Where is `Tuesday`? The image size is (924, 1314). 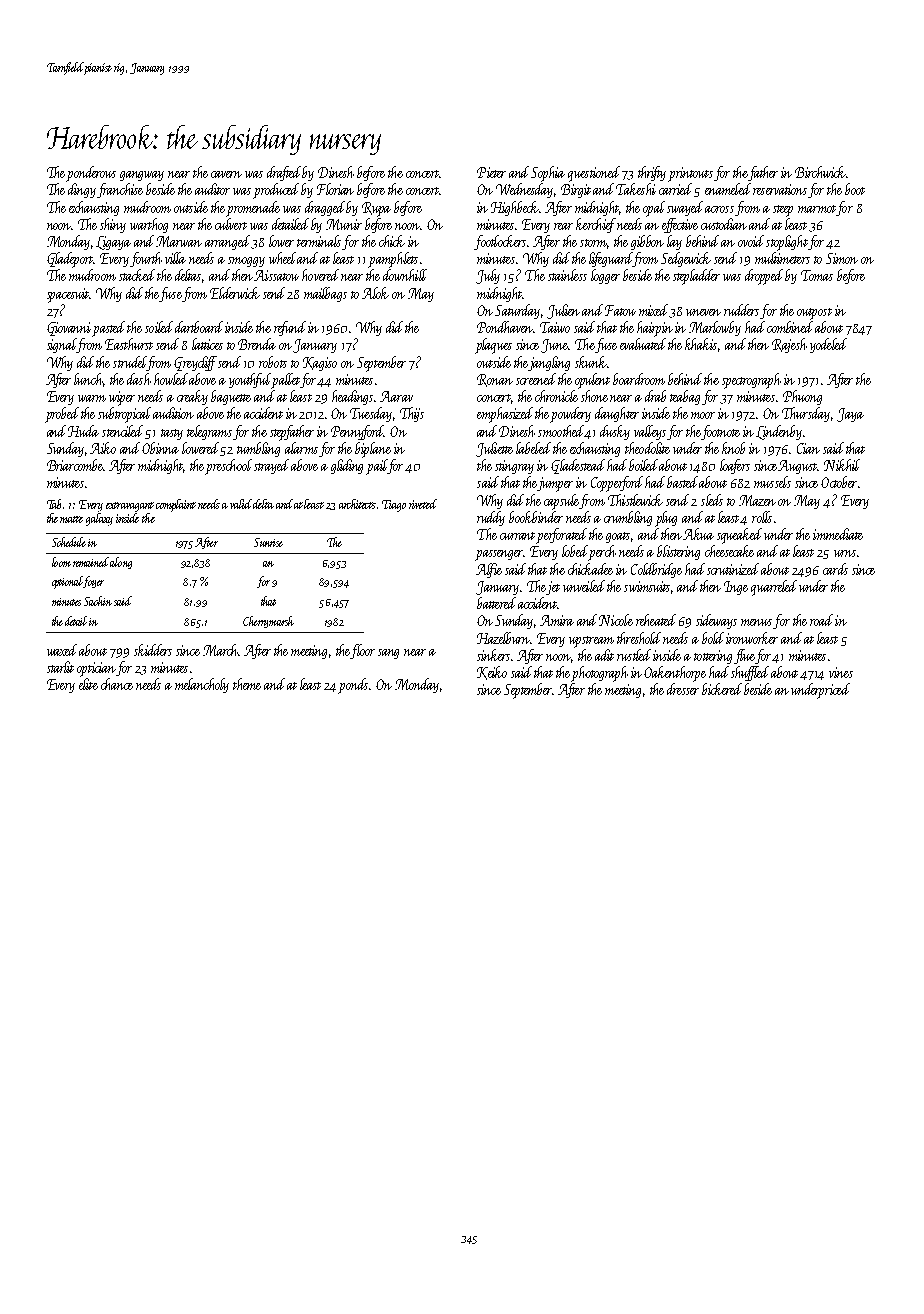 Tuesday is located at coordinates (371, 414).
